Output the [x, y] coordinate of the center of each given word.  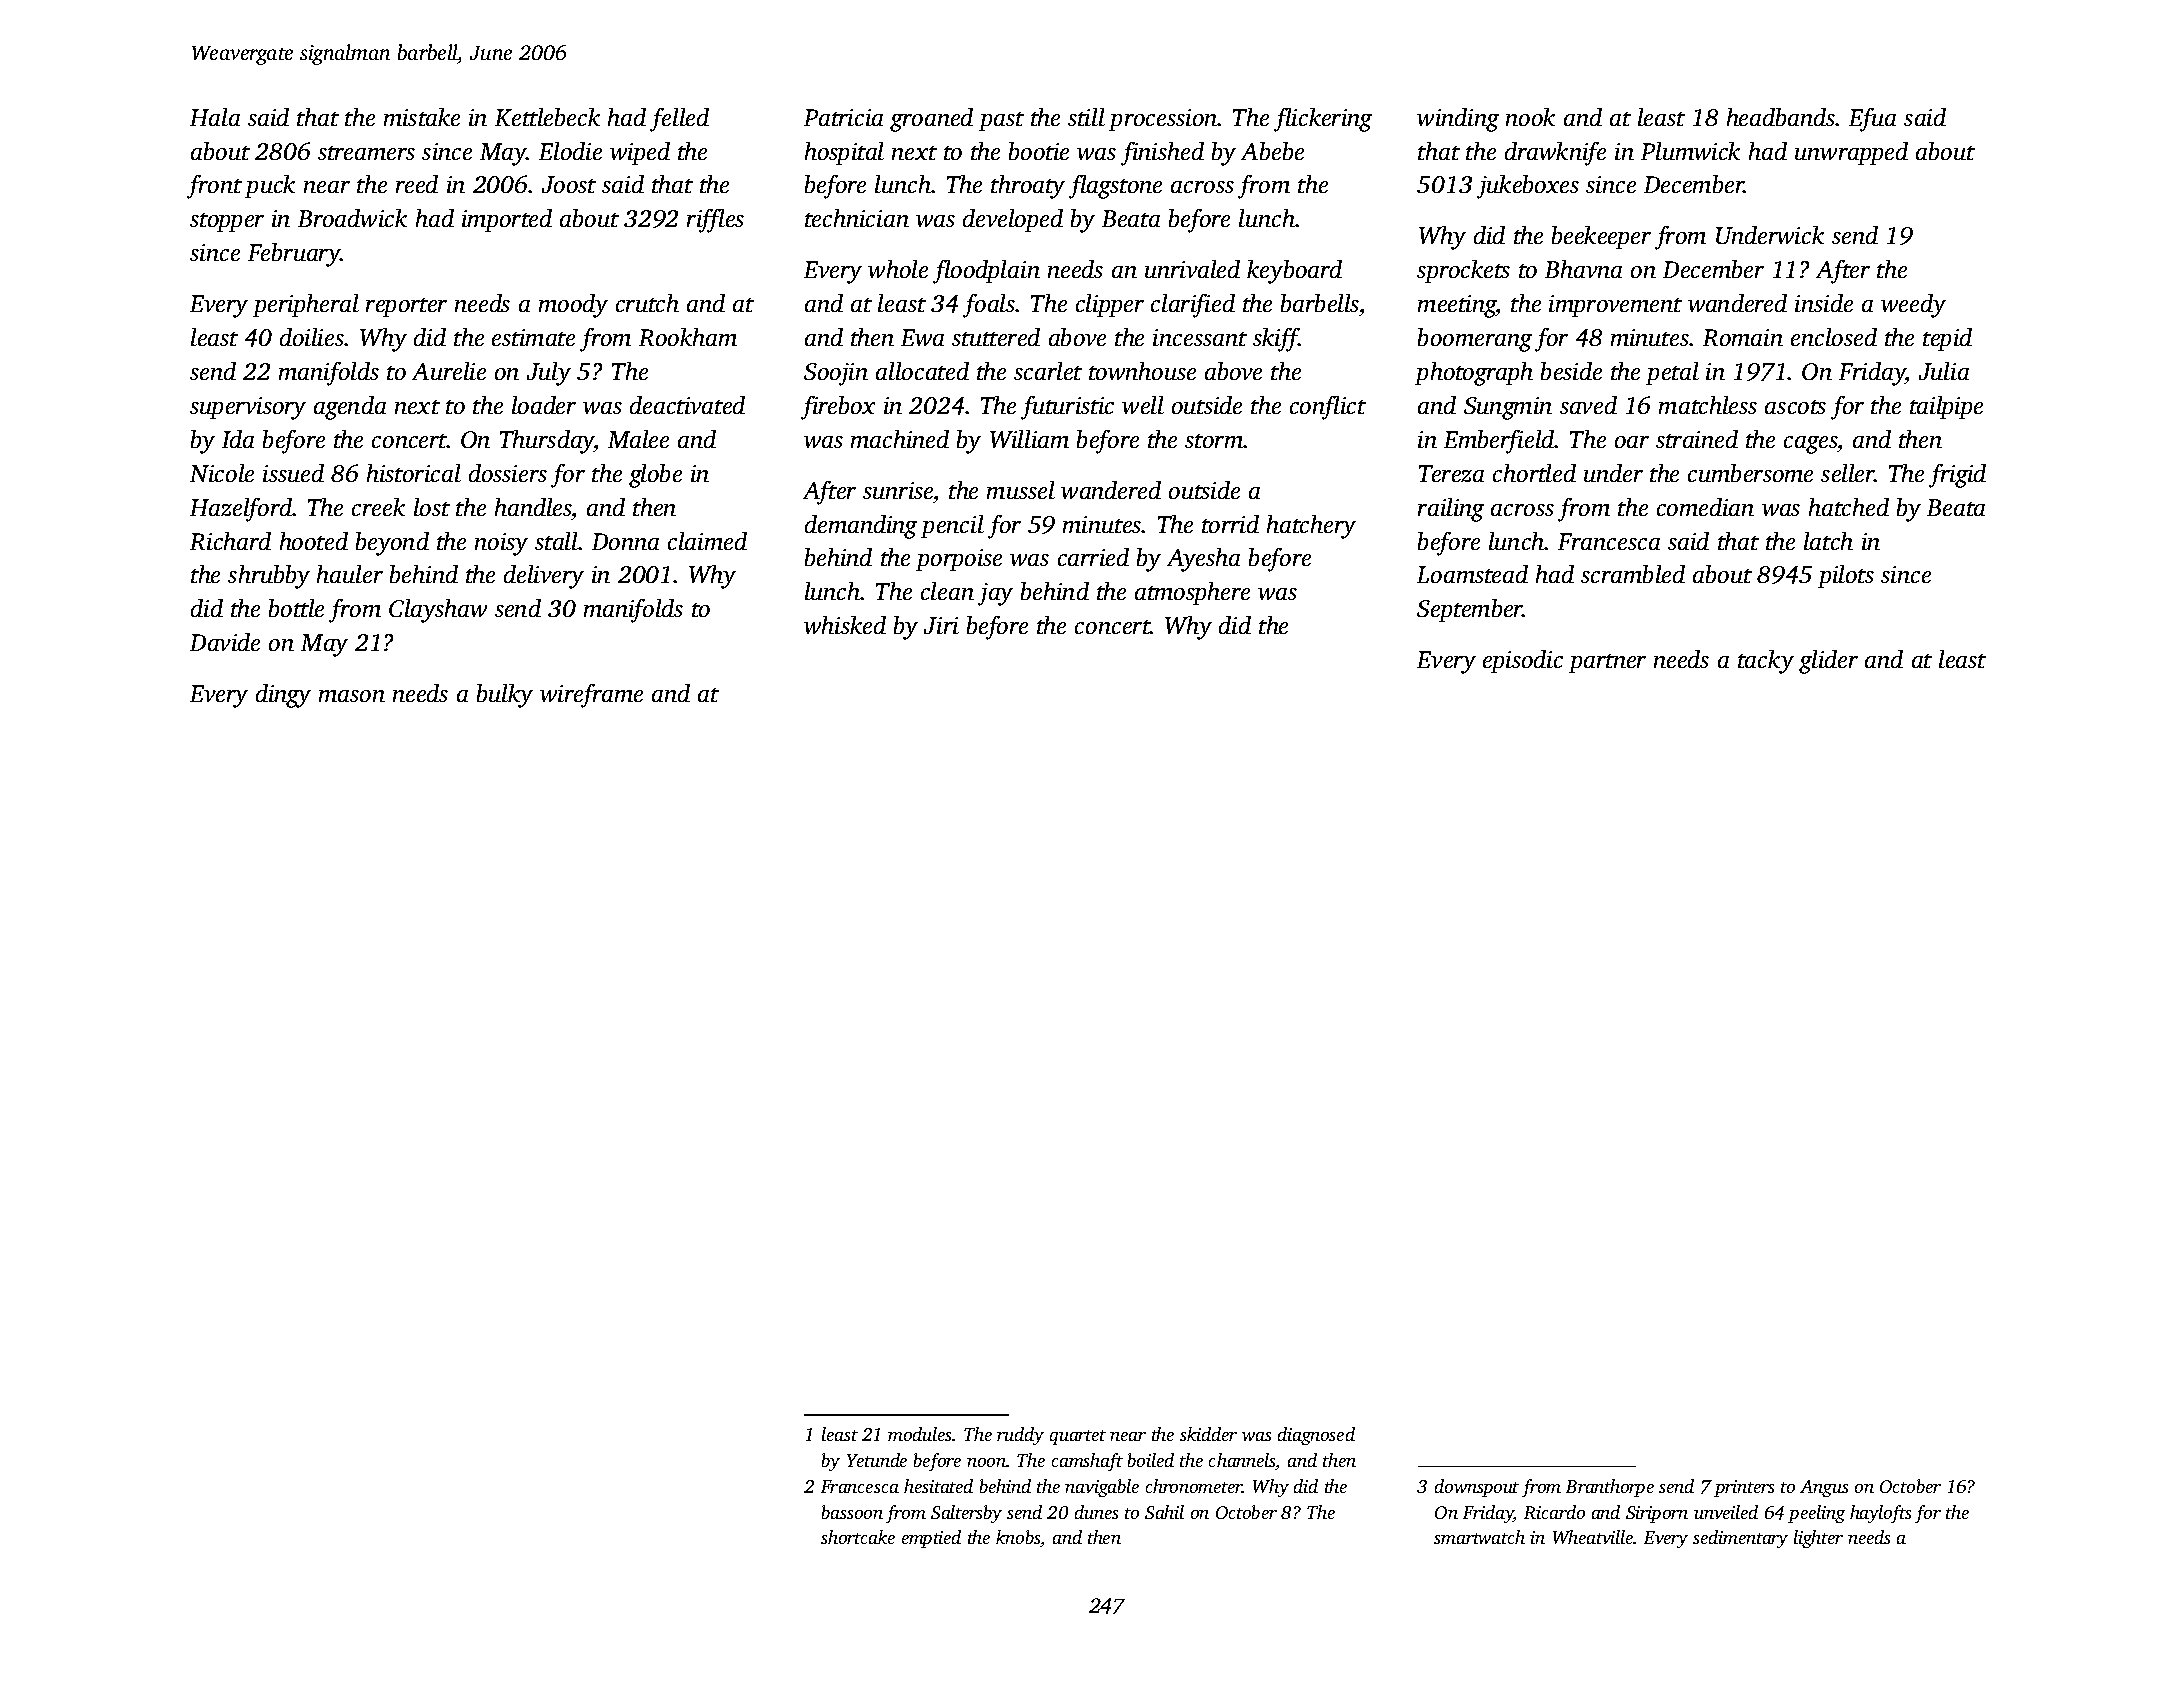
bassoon [852, 1512]
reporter [406, 307]
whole [898, 269]
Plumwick [1690, 151]
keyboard [1294, 272]
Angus [1824, 1488]
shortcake [858, 1537]
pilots [1846, 576]
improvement [1615, 306]
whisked [845, 625]
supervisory [248, 408]
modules [920, 1434]
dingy [283, 696]
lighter [1818, 1539]
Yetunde [877, 1460]
